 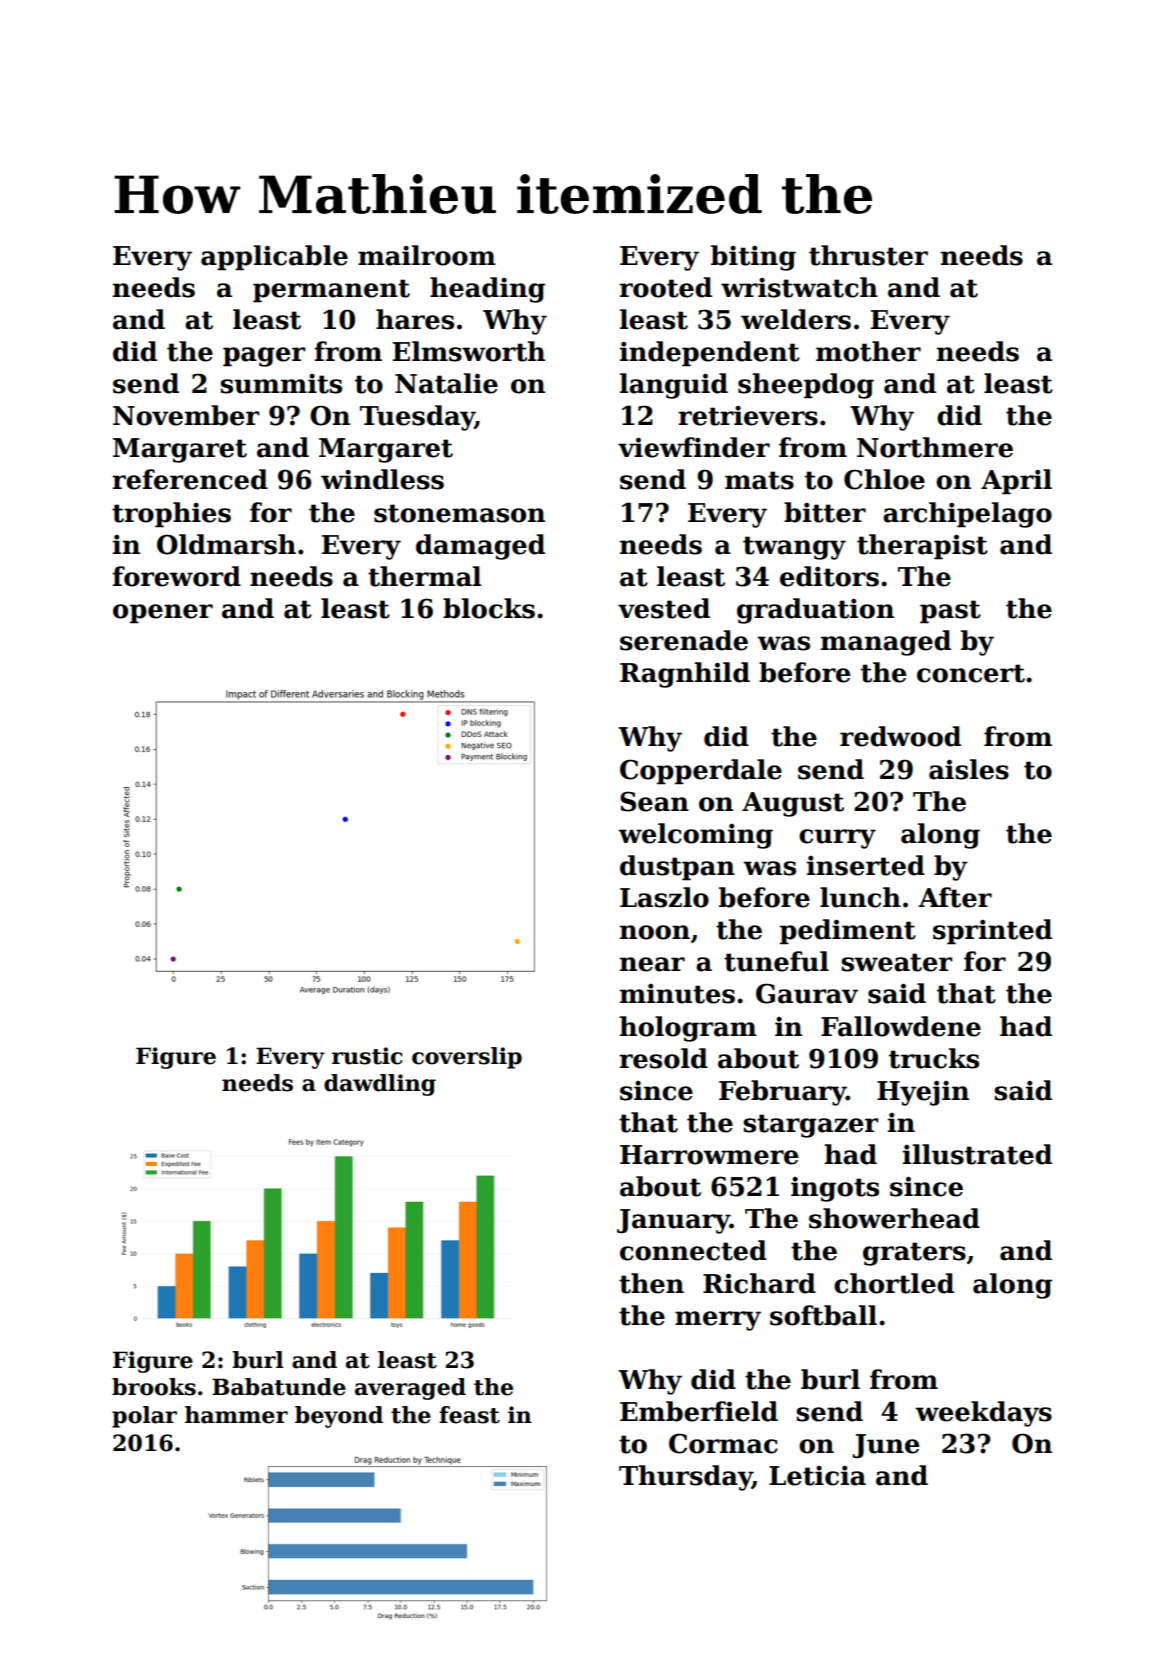 I want to click on thruster, so click(x=868, y=255).
